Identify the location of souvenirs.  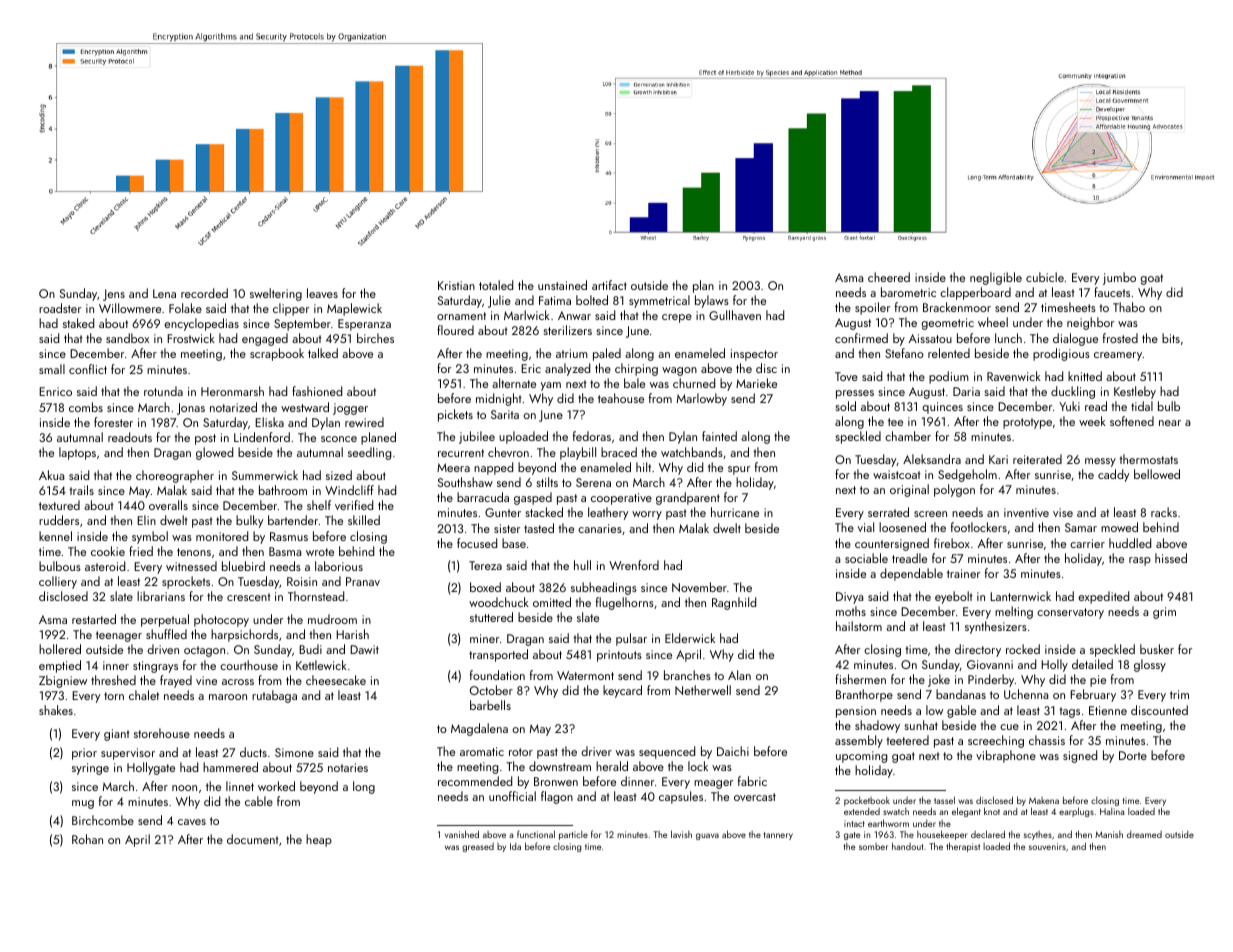
(1047, 846).
